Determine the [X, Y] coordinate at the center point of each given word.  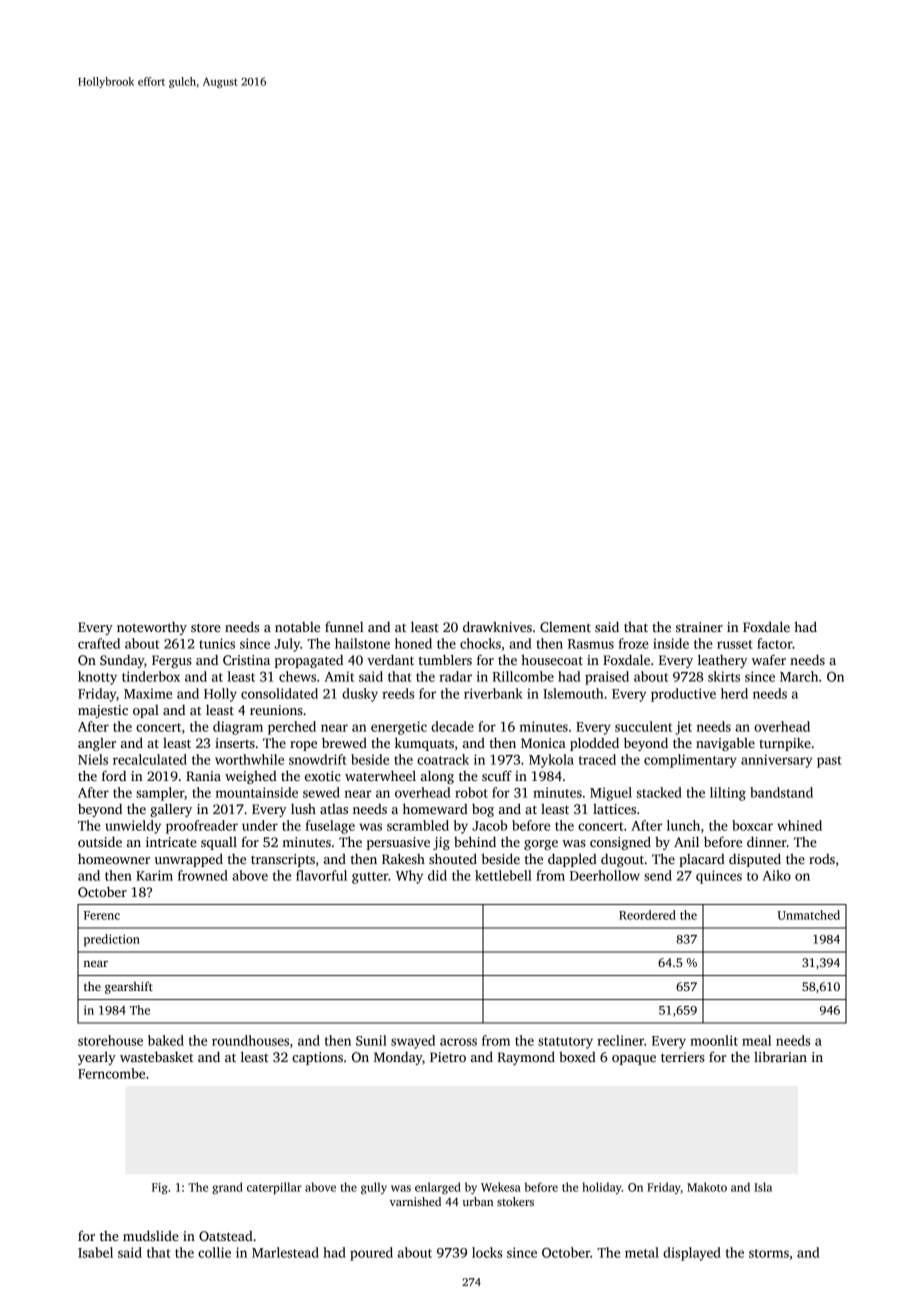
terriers [683, 1057]
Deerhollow [605, 875]
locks [487, 1252]
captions [317, 1058]
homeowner [114, 859]
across [458, 1042]
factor [775, 643]
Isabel [95, 1252]
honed [413, 643]
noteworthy [152, 628]
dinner [767, 841]
